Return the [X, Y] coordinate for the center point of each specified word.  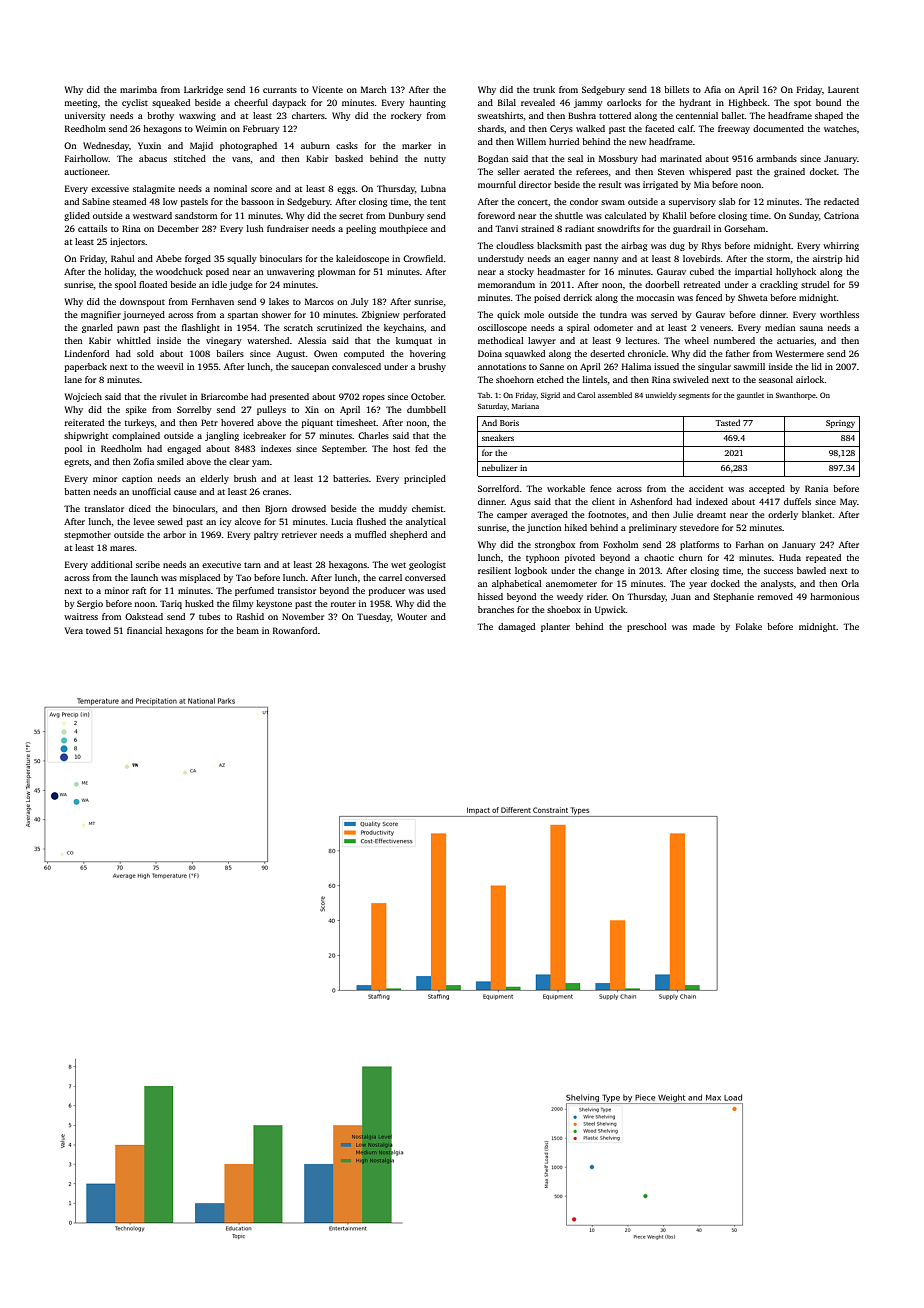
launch [144, 577]
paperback [86, 367]
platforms [699, 545]
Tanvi [506, 228]
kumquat [414, 341]
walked [590, 128]
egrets [76, 463]
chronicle [647, 353]
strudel [815, 284]
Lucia [342, 521]
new [637, 142]
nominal [230, 188]
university [85, 116]
